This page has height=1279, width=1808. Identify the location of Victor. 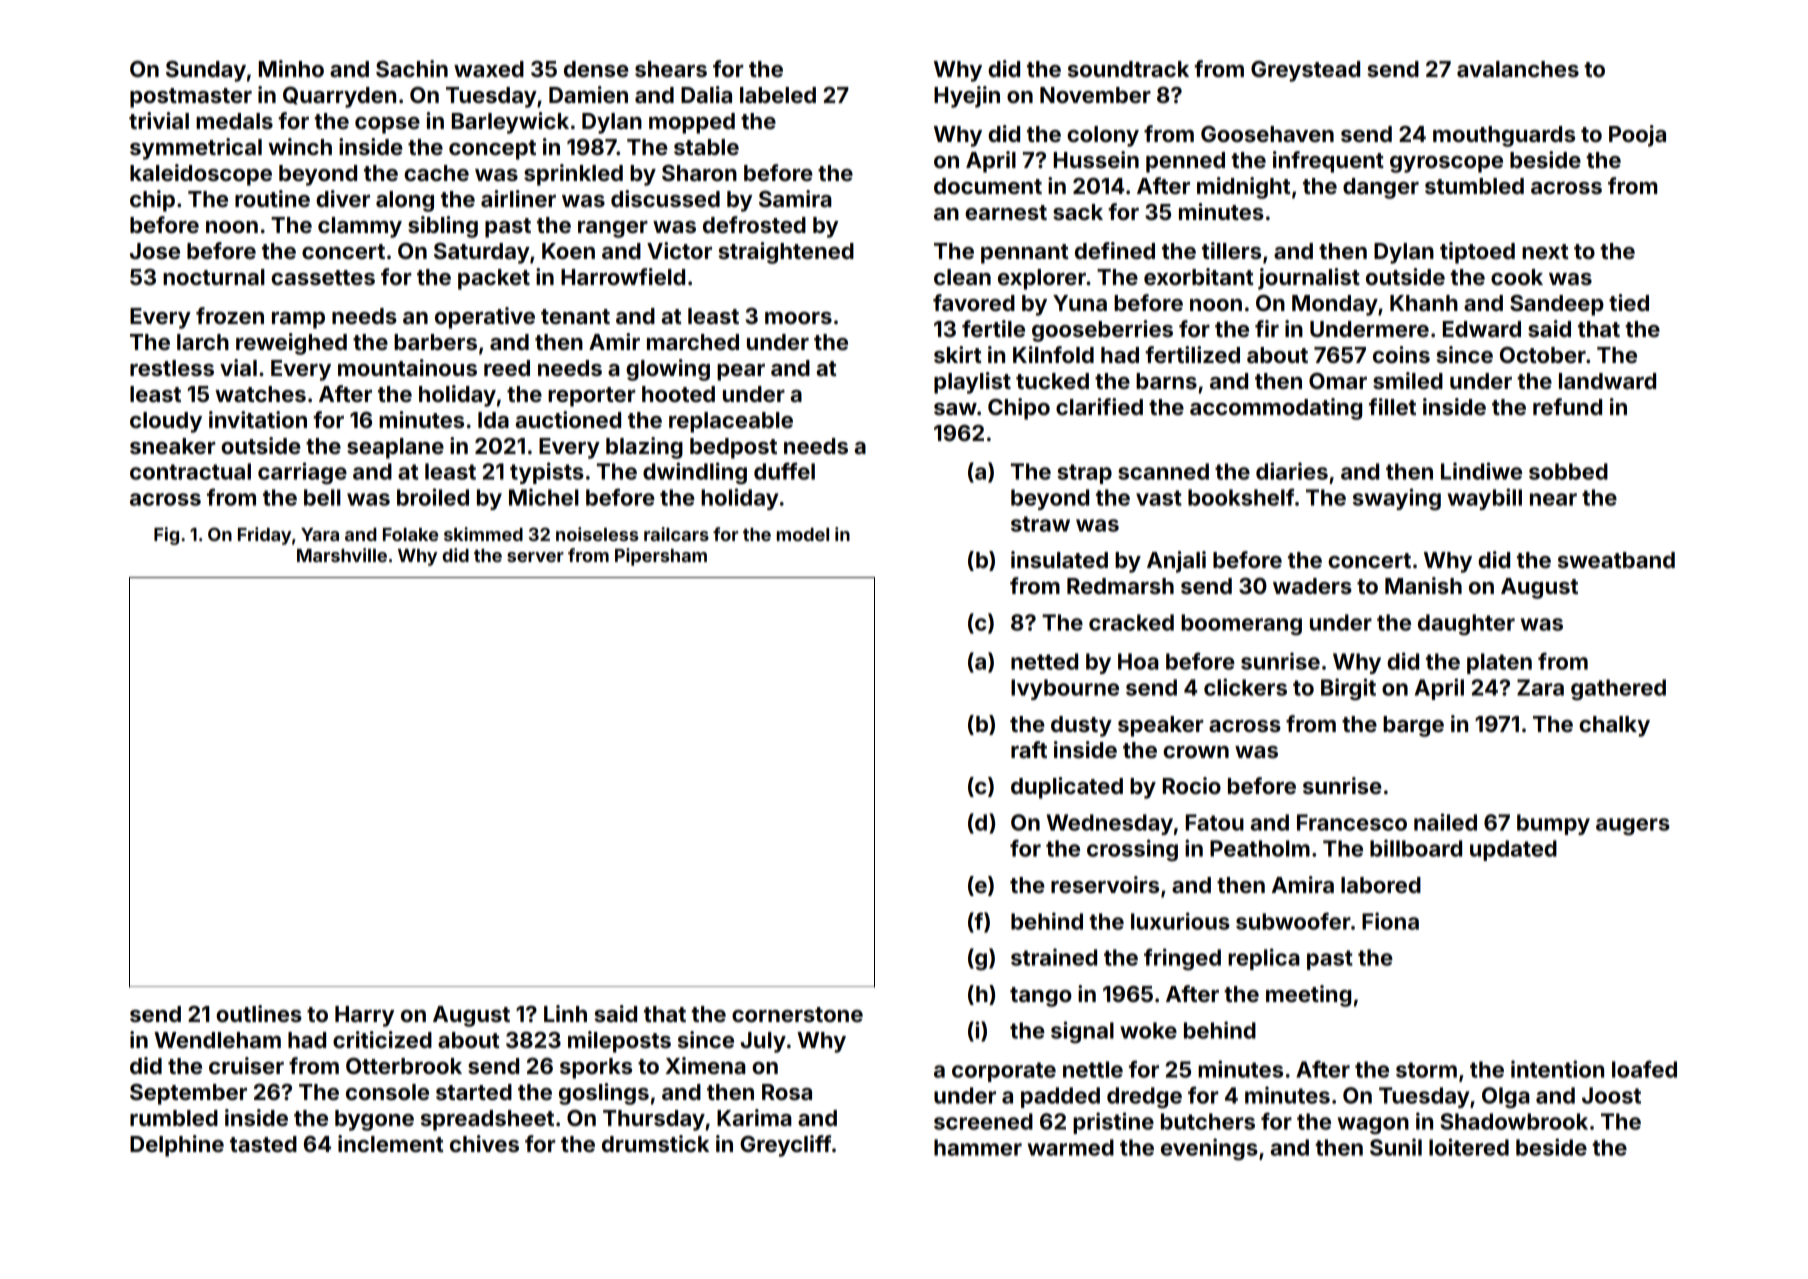
(679, 250).
